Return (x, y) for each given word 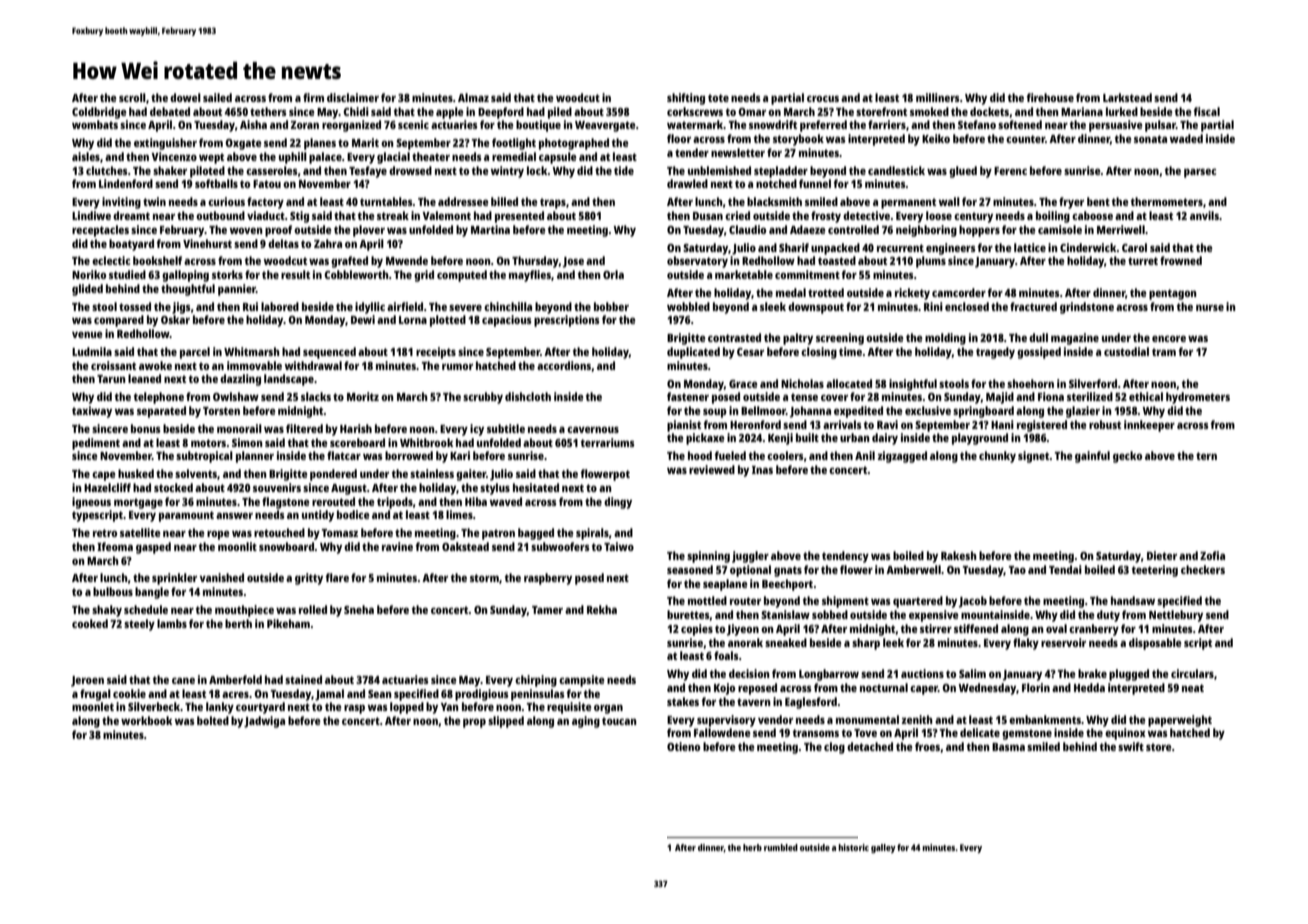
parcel (195, 353)
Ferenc (1010, 171)
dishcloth (528, 396)
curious (226, 201)
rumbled (781, 847)
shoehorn (1030, 383)
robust (1105, 424)
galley (883, 848)
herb (752, 847)
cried (737, 215)
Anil (865, 455)
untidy (318, 516)
